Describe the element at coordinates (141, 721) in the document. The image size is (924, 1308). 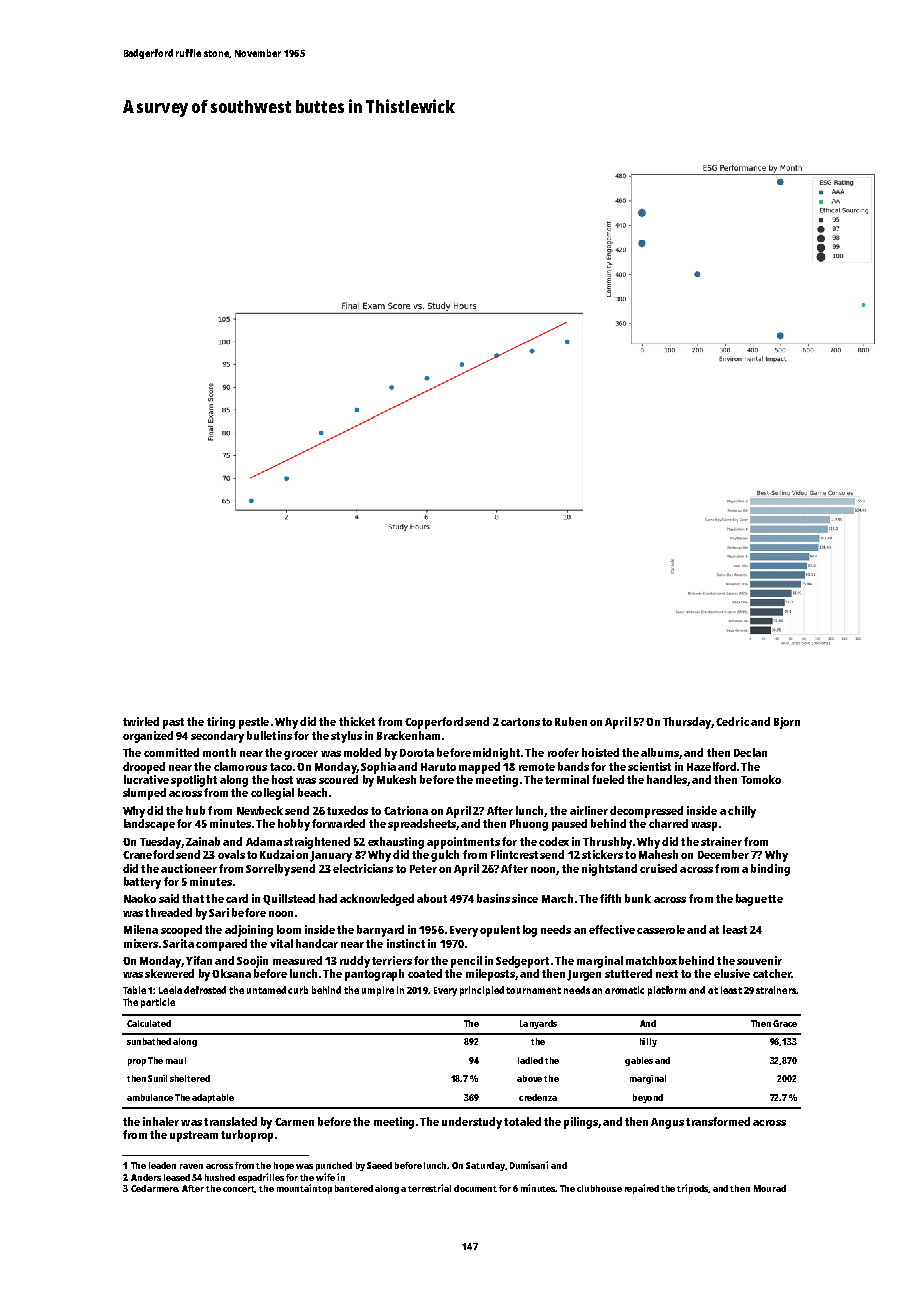
I see `twirled` at that location.
